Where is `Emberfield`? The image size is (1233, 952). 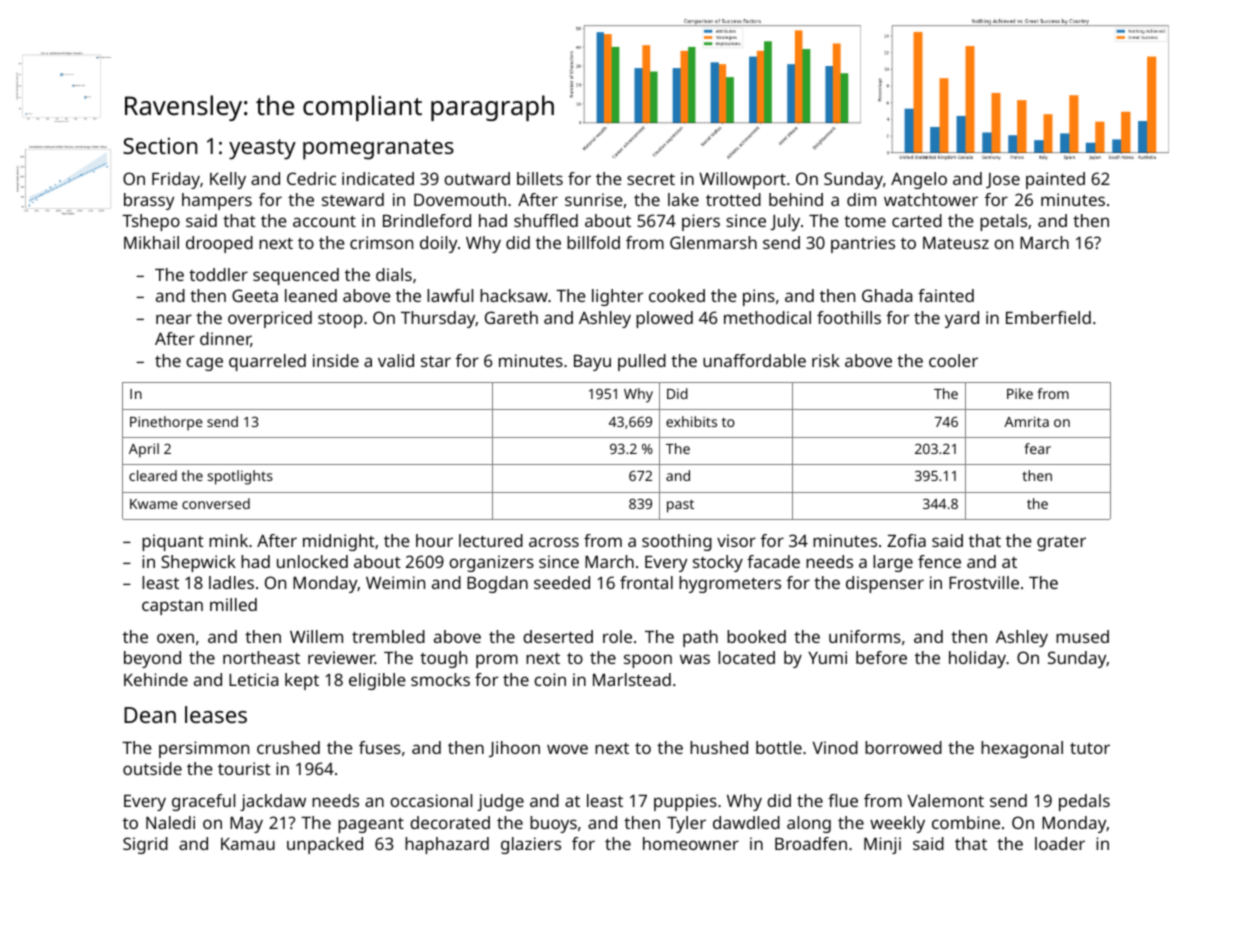
Emberfield is located at coordinates (1048, 317).
